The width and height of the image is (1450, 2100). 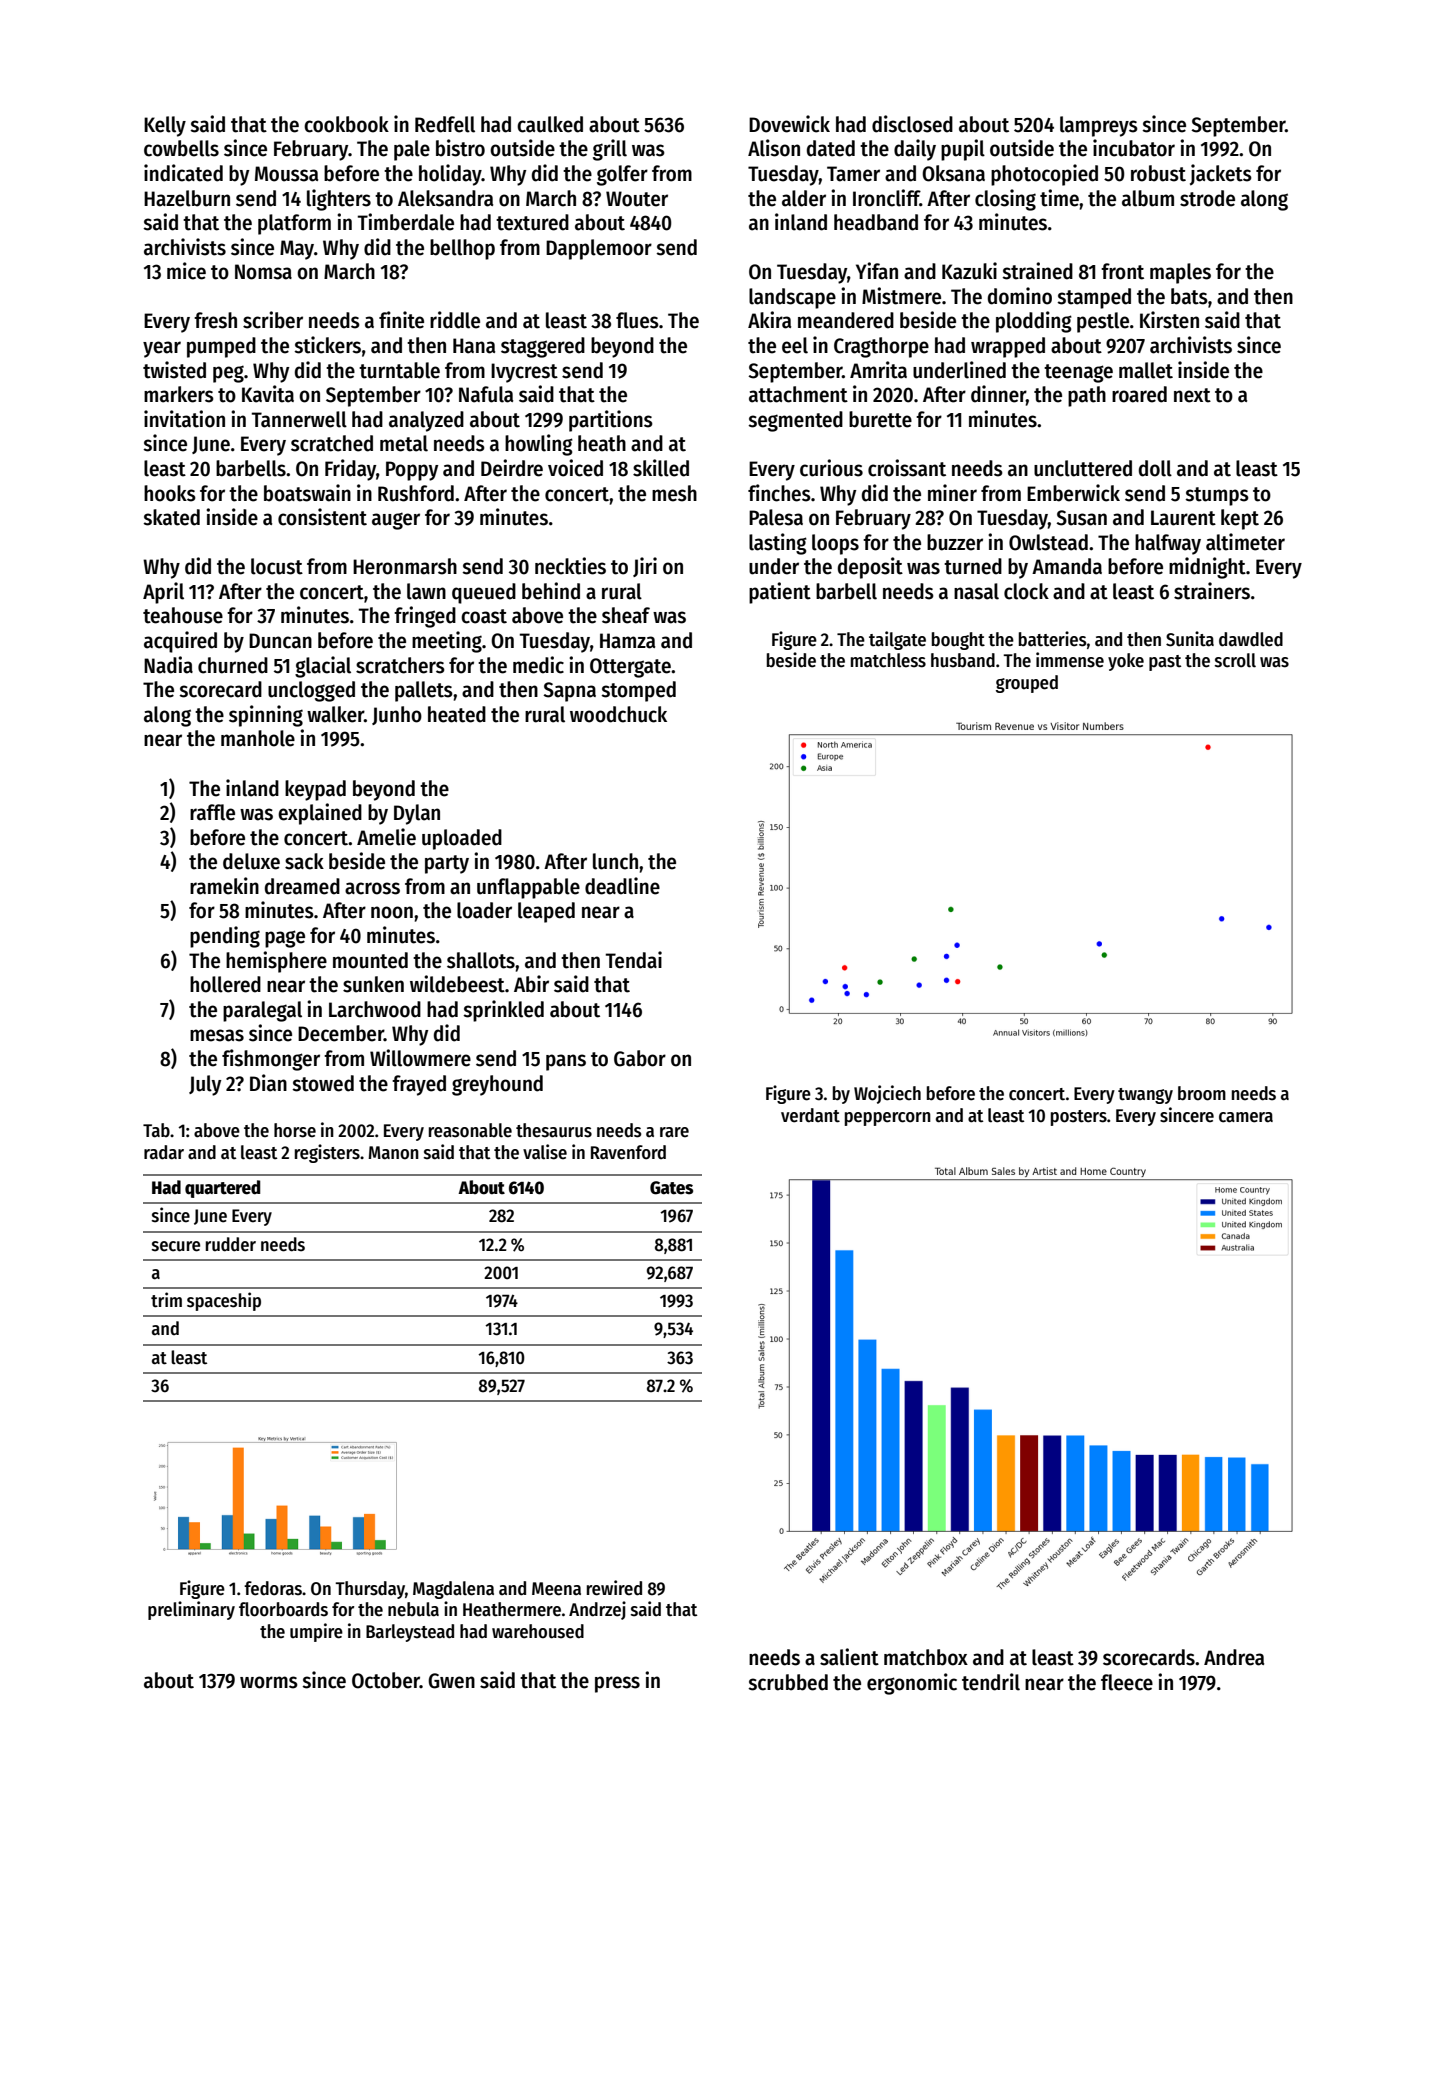 I want to click on fishmonger, so click(x=271, y=1060).
